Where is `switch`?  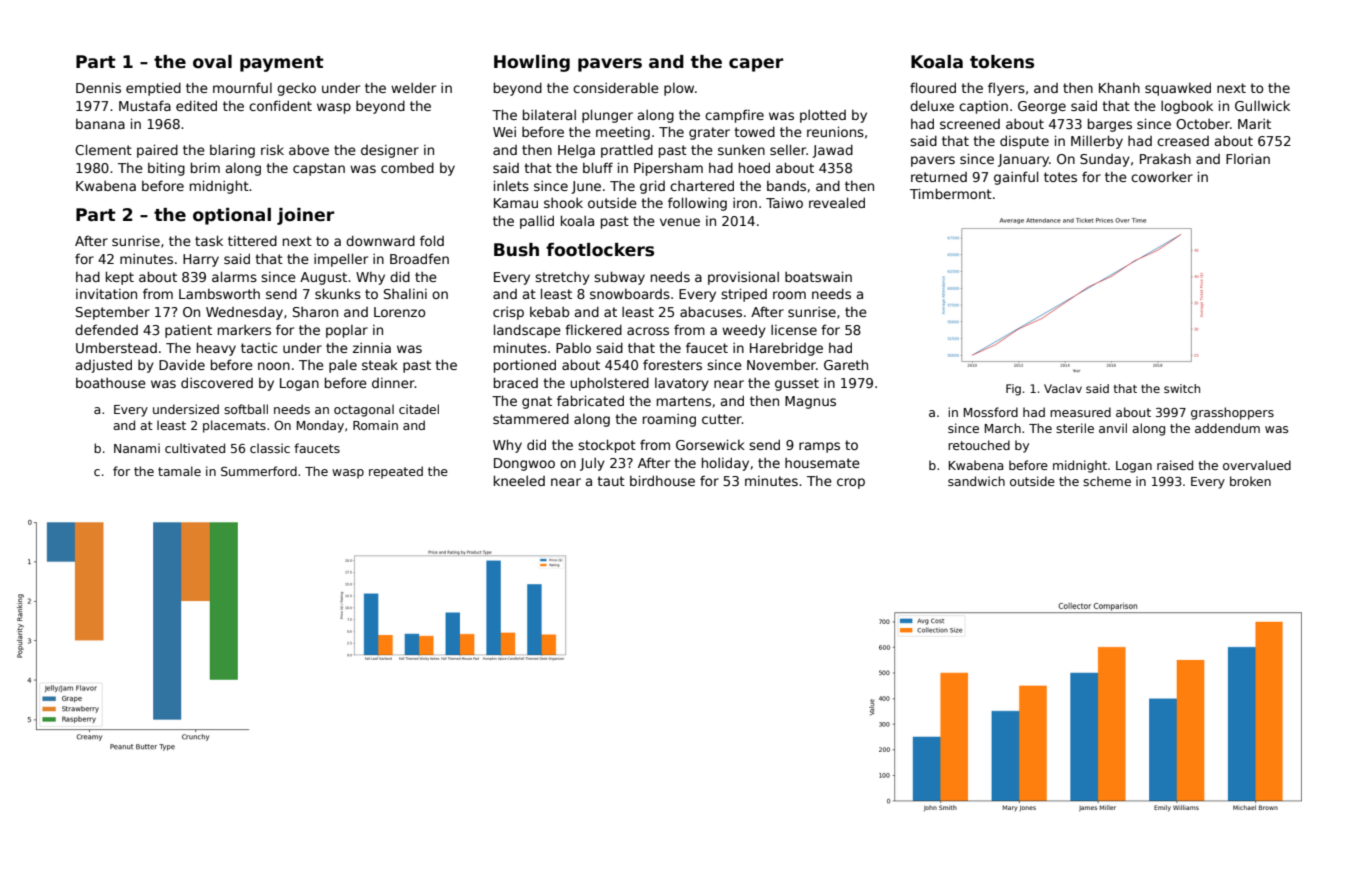 switch is located at coordinates (1182, 388).
